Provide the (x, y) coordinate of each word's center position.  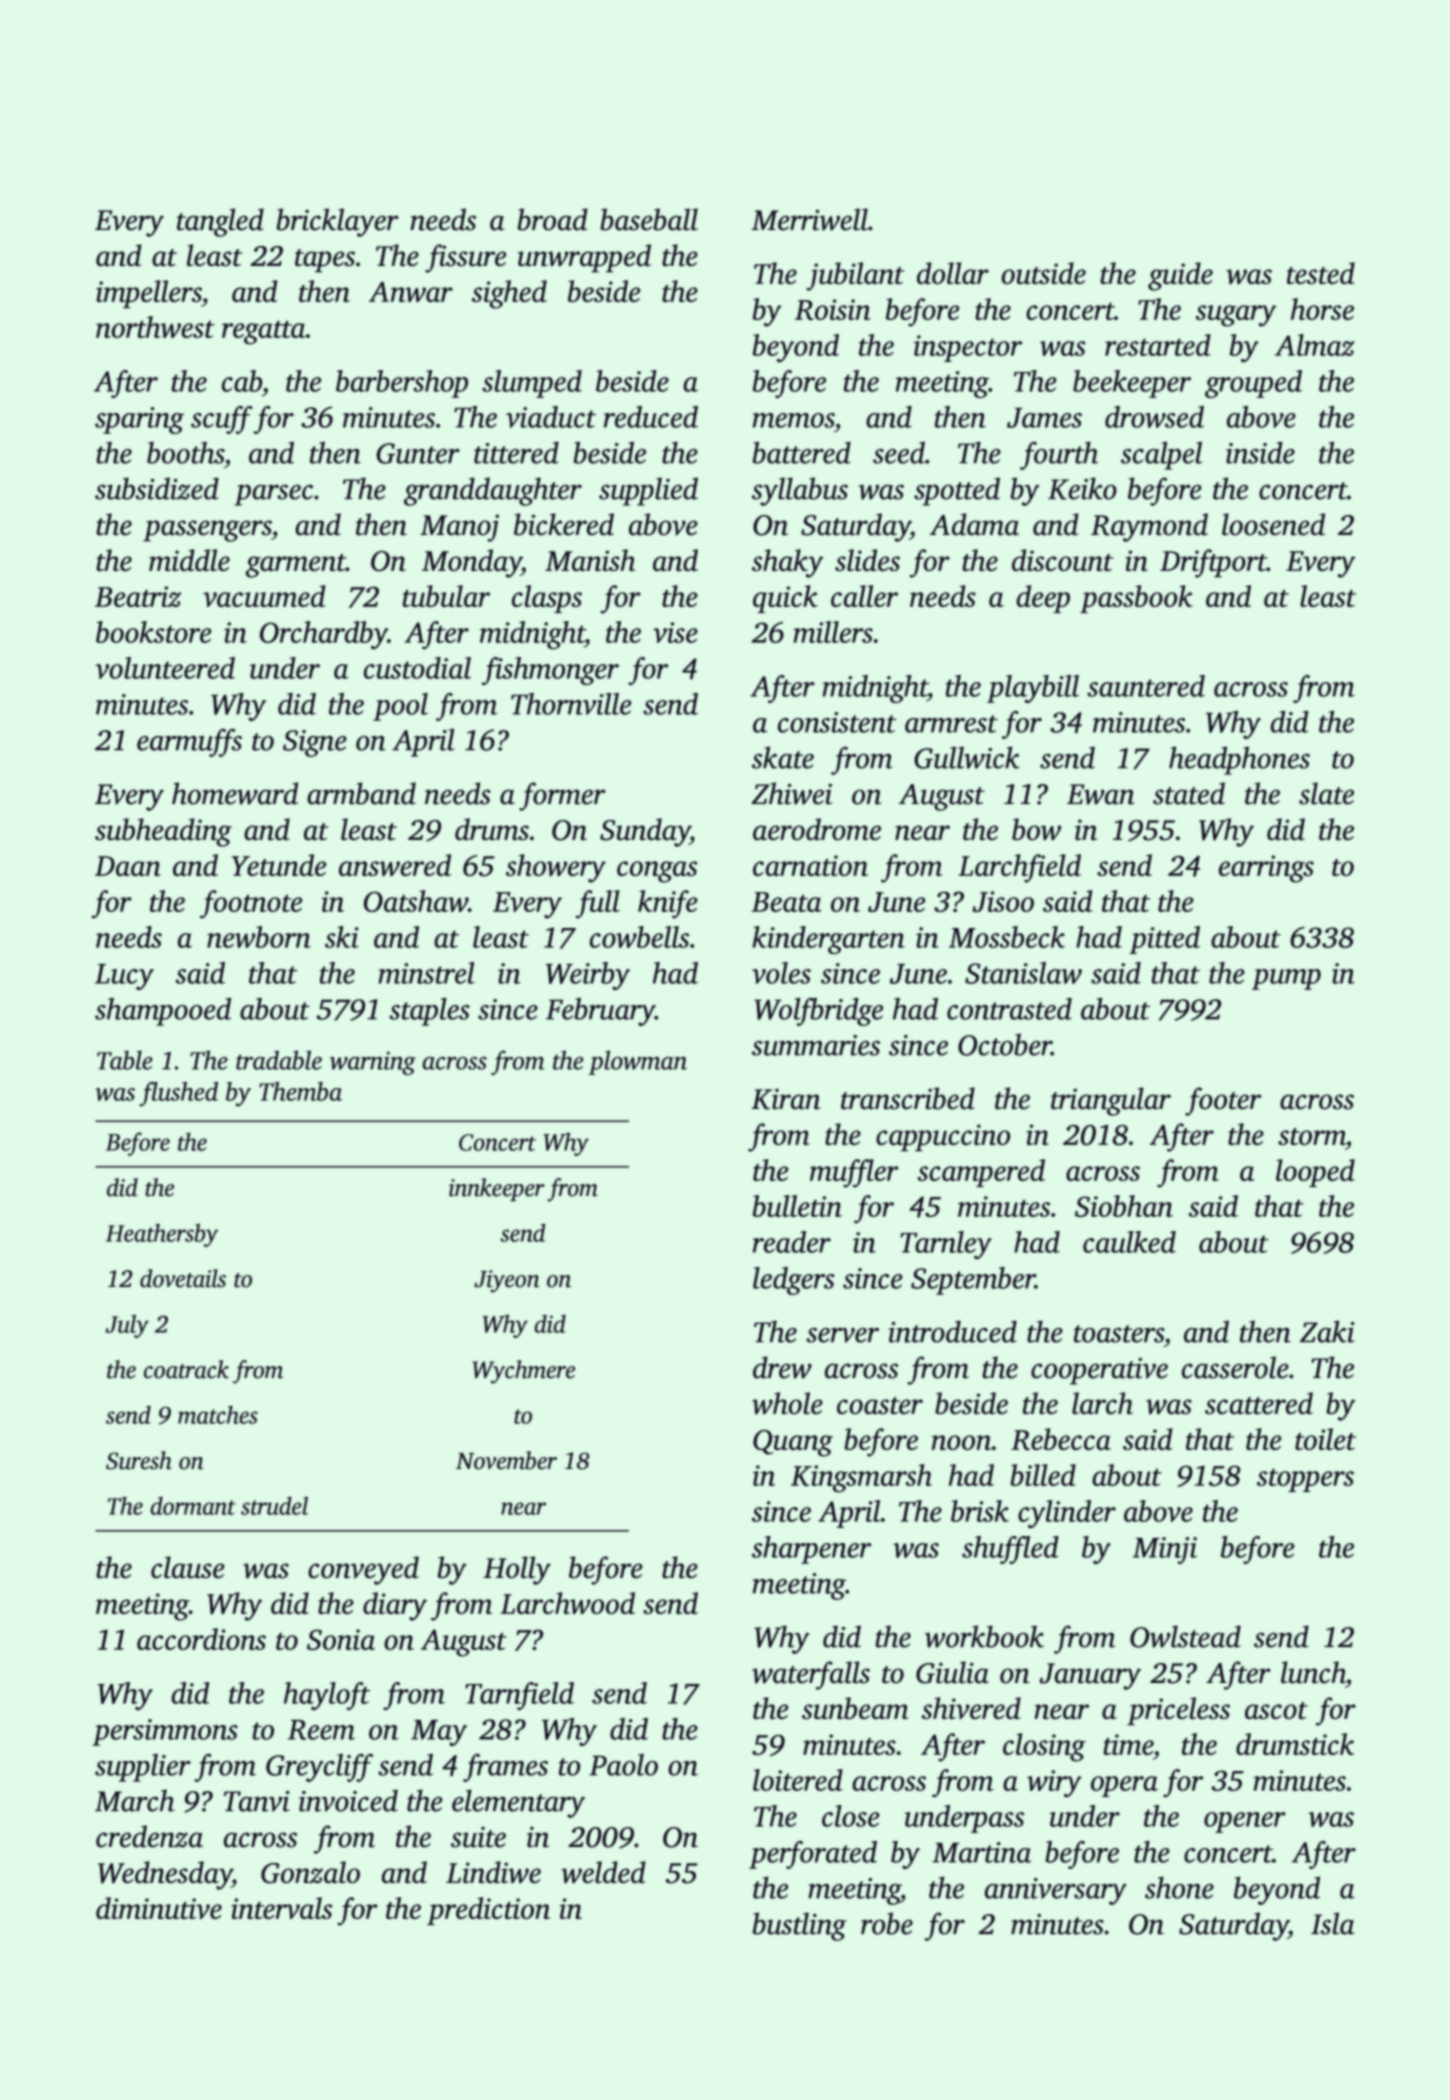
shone (1179, 1888)
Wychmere (523, 1372)
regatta (264, 333)
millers (833, 632)
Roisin (833, 309)
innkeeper (497, 1190)
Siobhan (1124, 1206)
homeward (235, 793)
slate (1326, 793)
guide (1180, 276)
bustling (799, 1926)
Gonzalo (310, 1872)
